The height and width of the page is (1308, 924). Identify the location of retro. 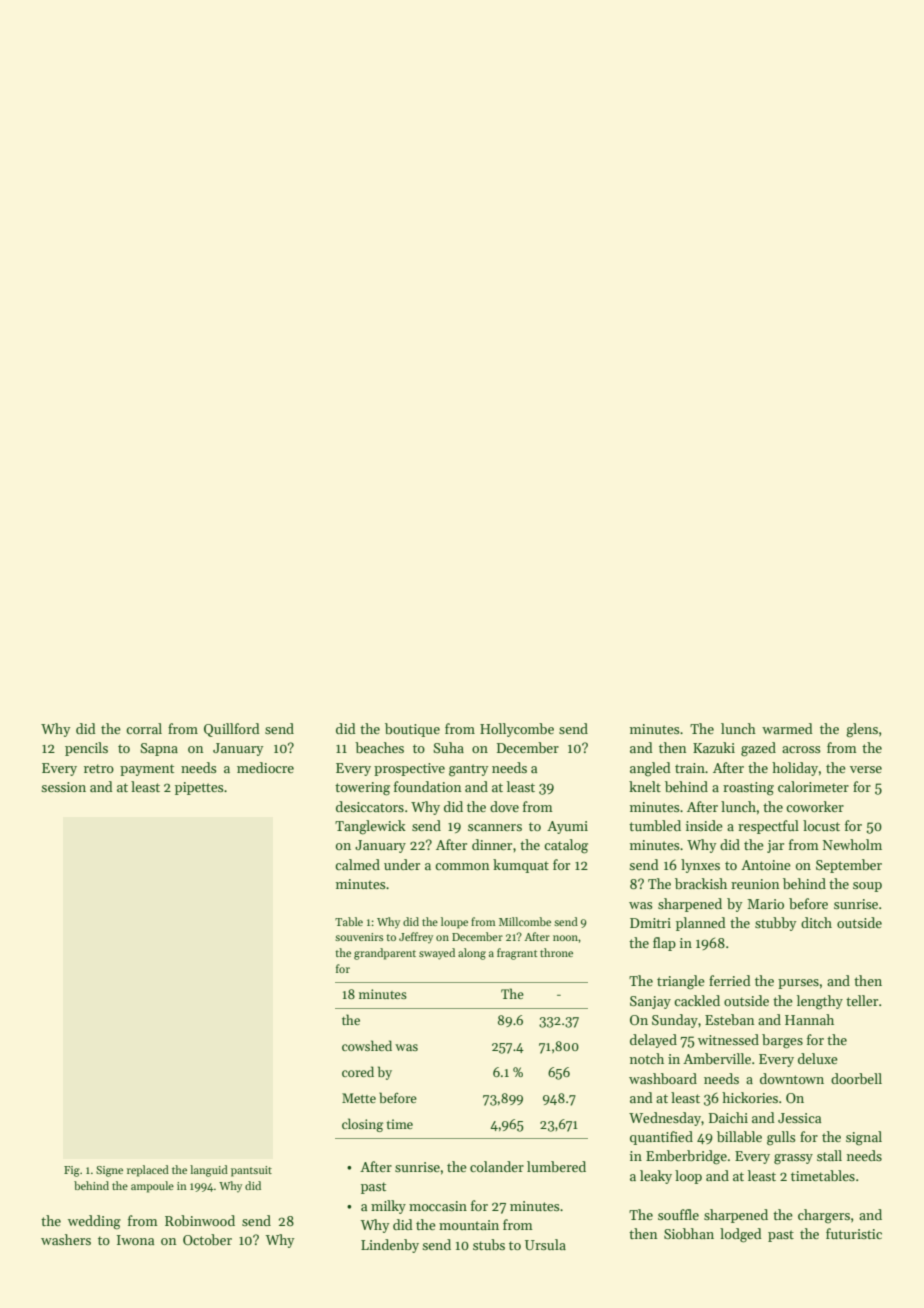
(99, 768).
